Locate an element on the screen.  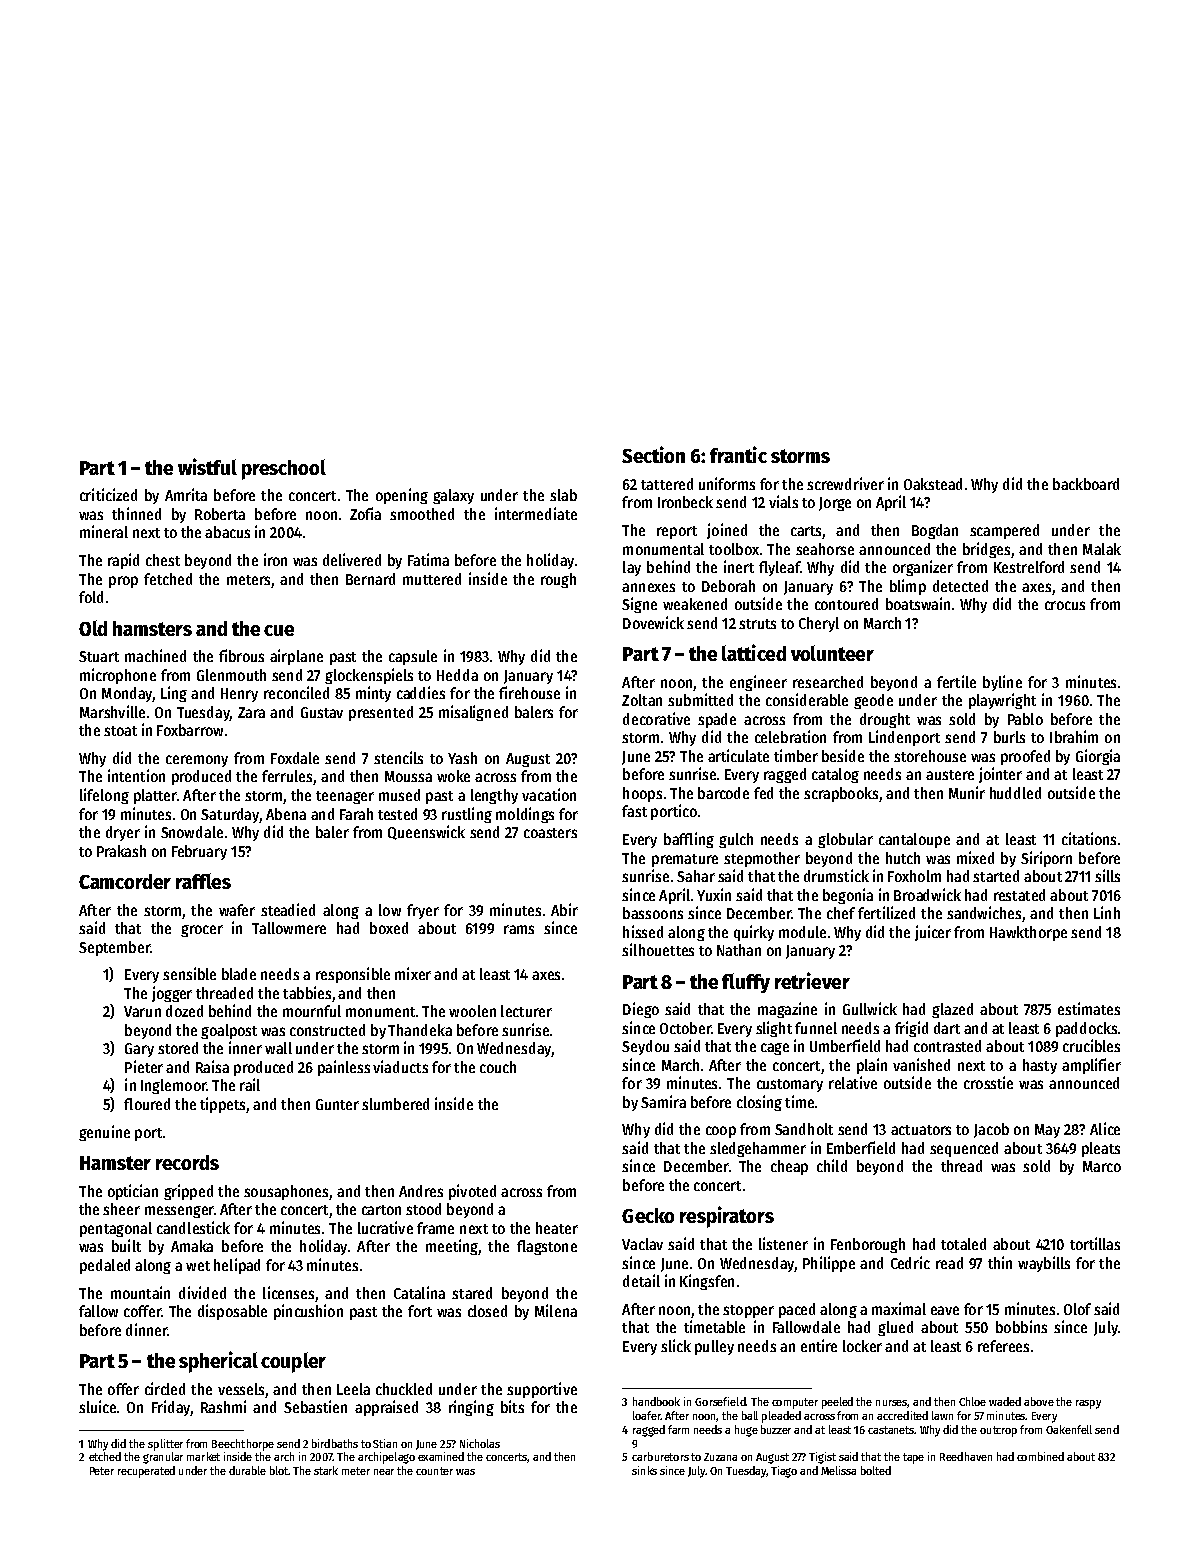
Bogdan is located at coordinates (935, 531).
